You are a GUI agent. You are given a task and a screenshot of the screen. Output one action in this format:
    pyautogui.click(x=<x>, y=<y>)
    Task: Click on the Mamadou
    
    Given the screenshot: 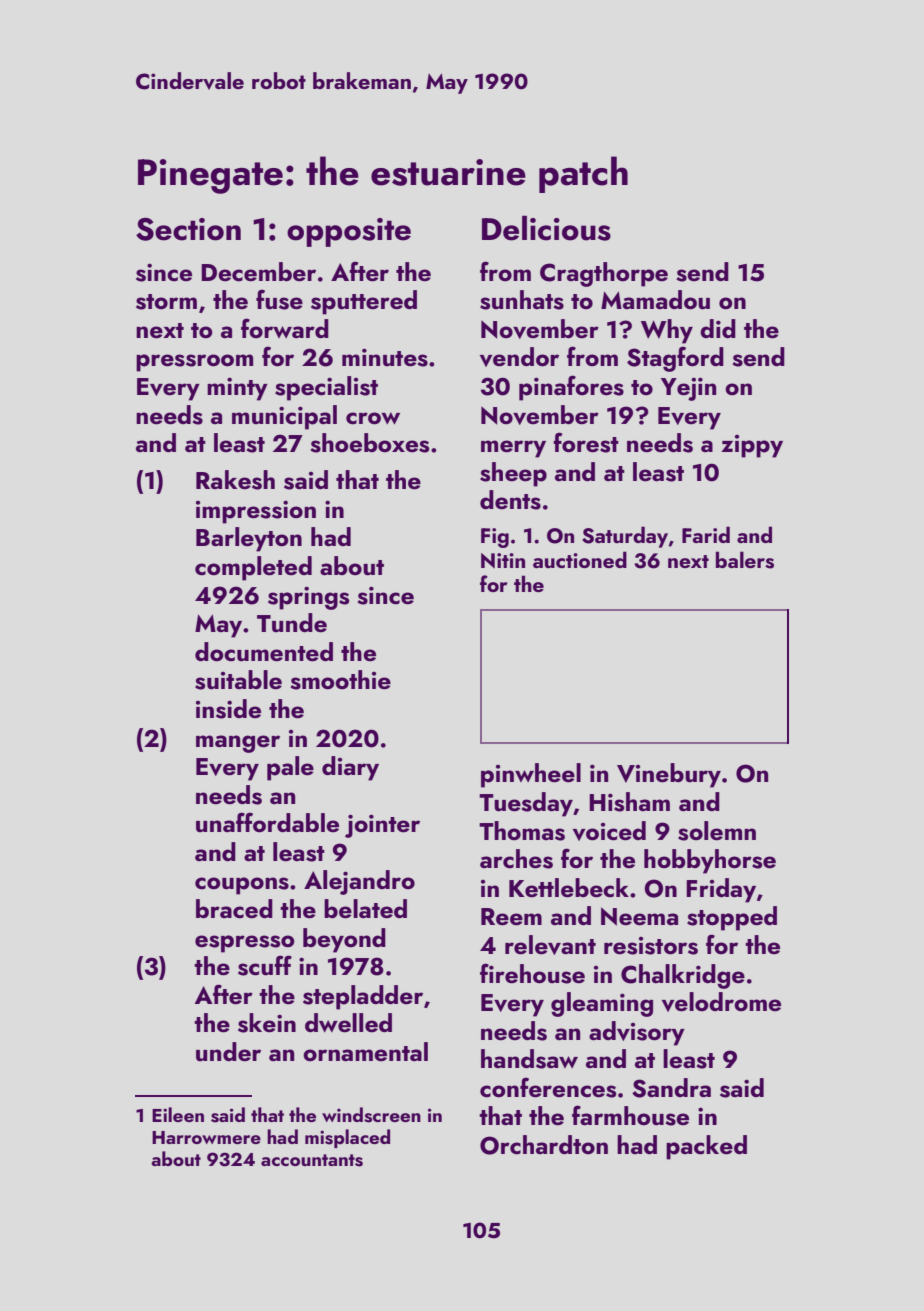 What is the action you would take?
    pyautogui.click(x=655, y=300)
